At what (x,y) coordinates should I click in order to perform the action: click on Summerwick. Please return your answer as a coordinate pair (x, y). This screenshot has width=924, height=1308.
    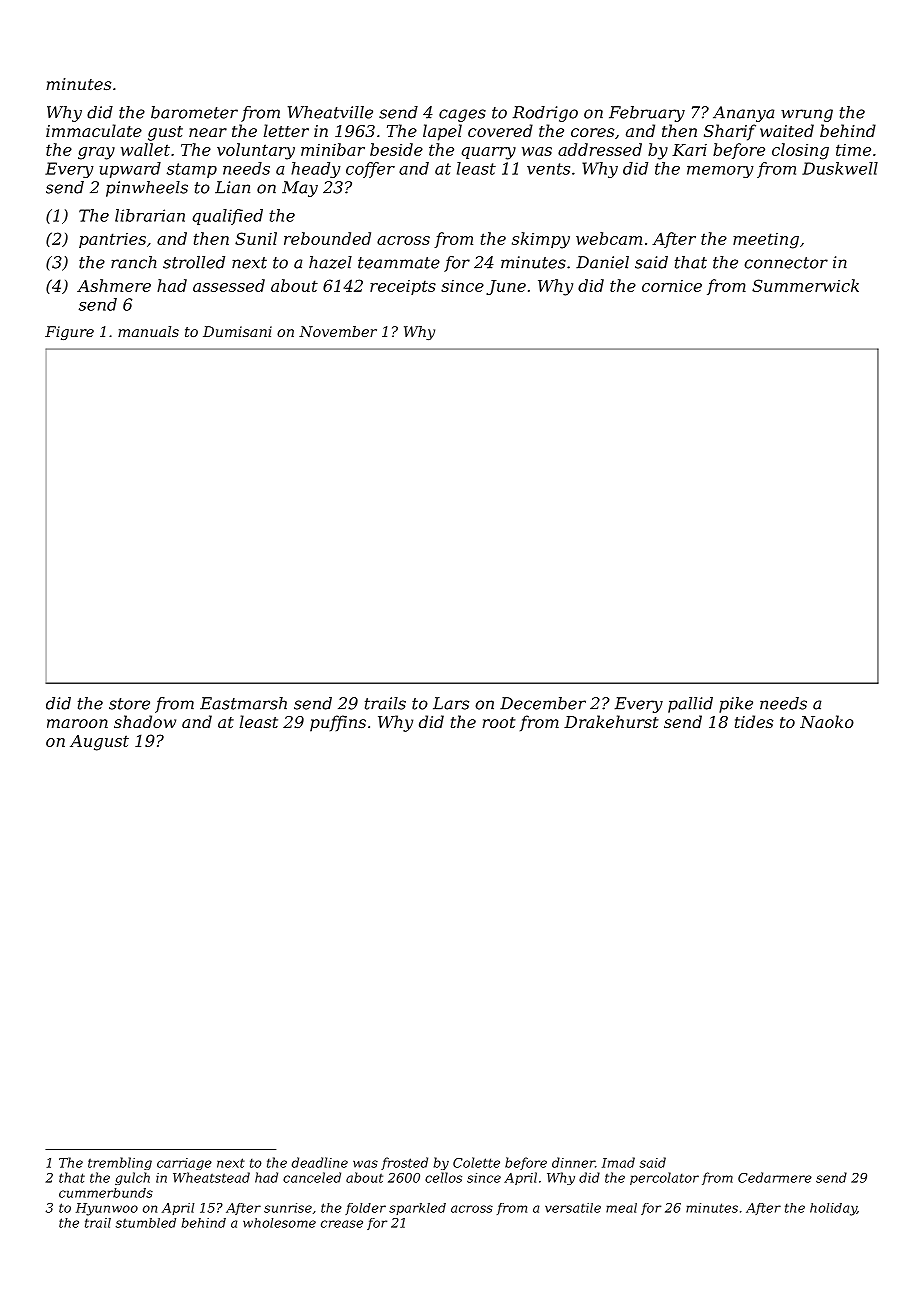
    Looking at the image, I should click on (805, 285).
